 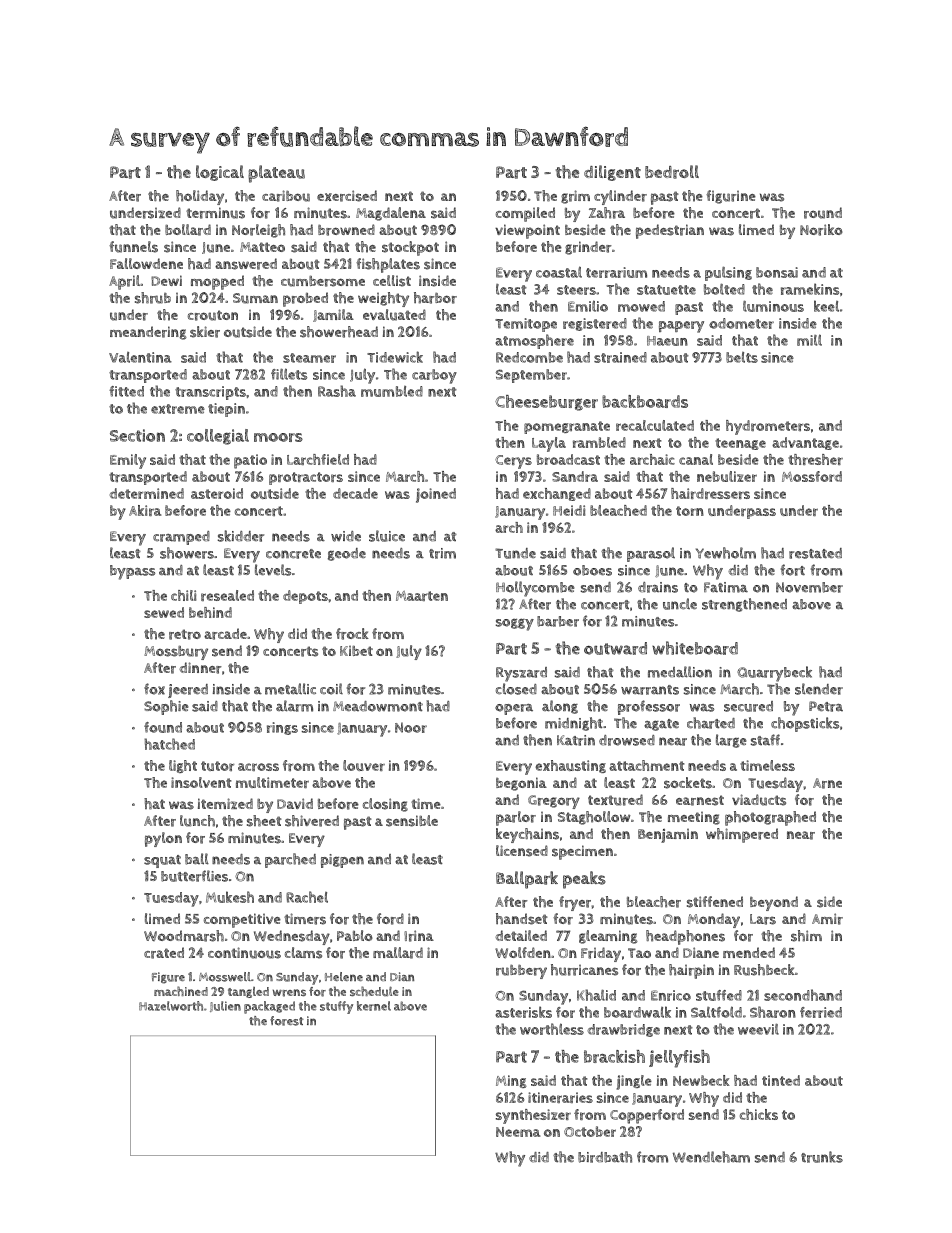 I want to click on statuette, so click(x=666, y=290).
